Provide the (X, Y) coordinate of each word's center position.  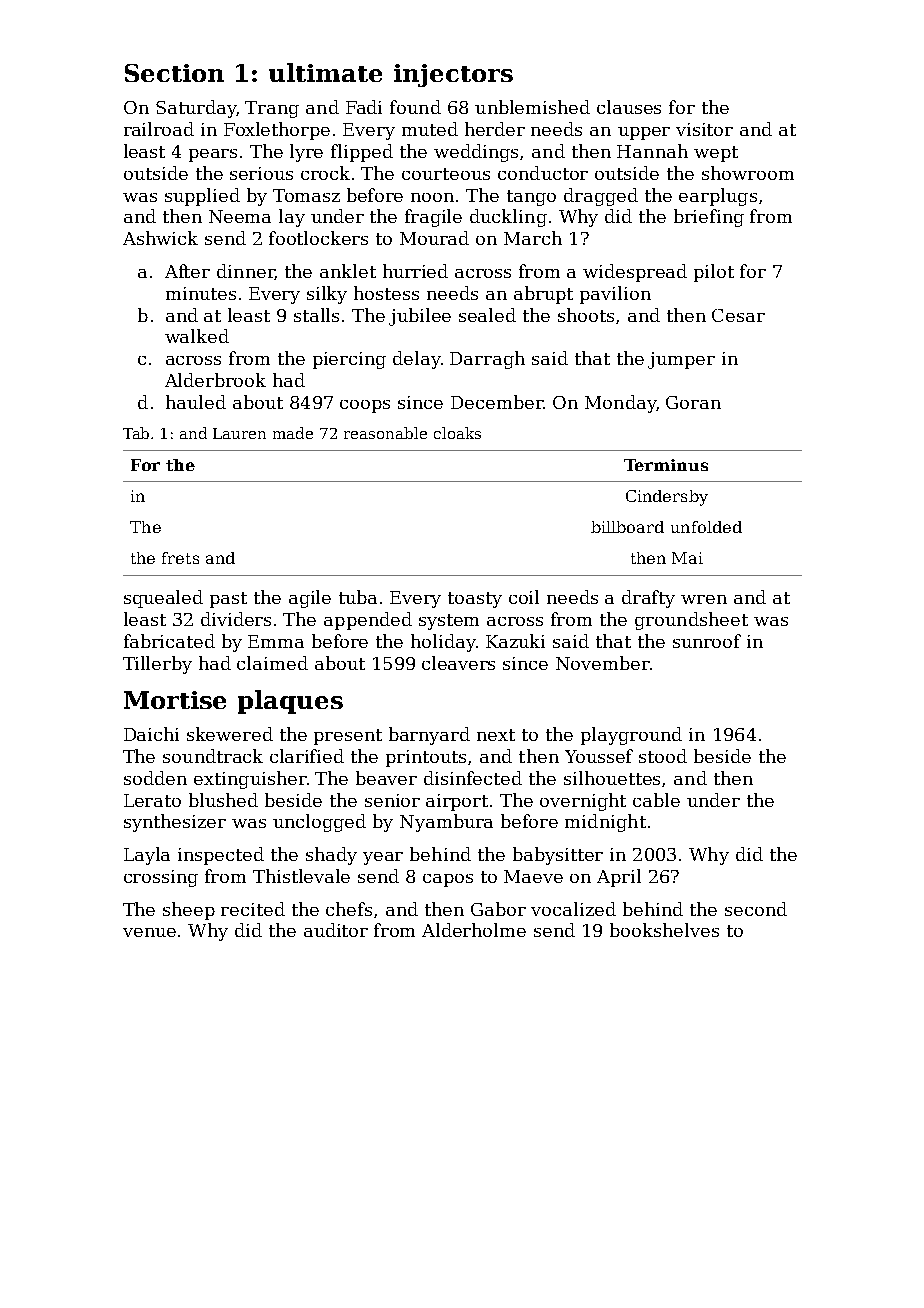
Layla (147, 856)
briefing (709, 218)
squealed (163, 599)
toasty (475, 600)
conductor (543, 173)
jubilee (420, 317)
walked (197, 336)
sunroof (707, 641)
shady (331, 856)
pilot (714, 273)
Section (174, 73)
